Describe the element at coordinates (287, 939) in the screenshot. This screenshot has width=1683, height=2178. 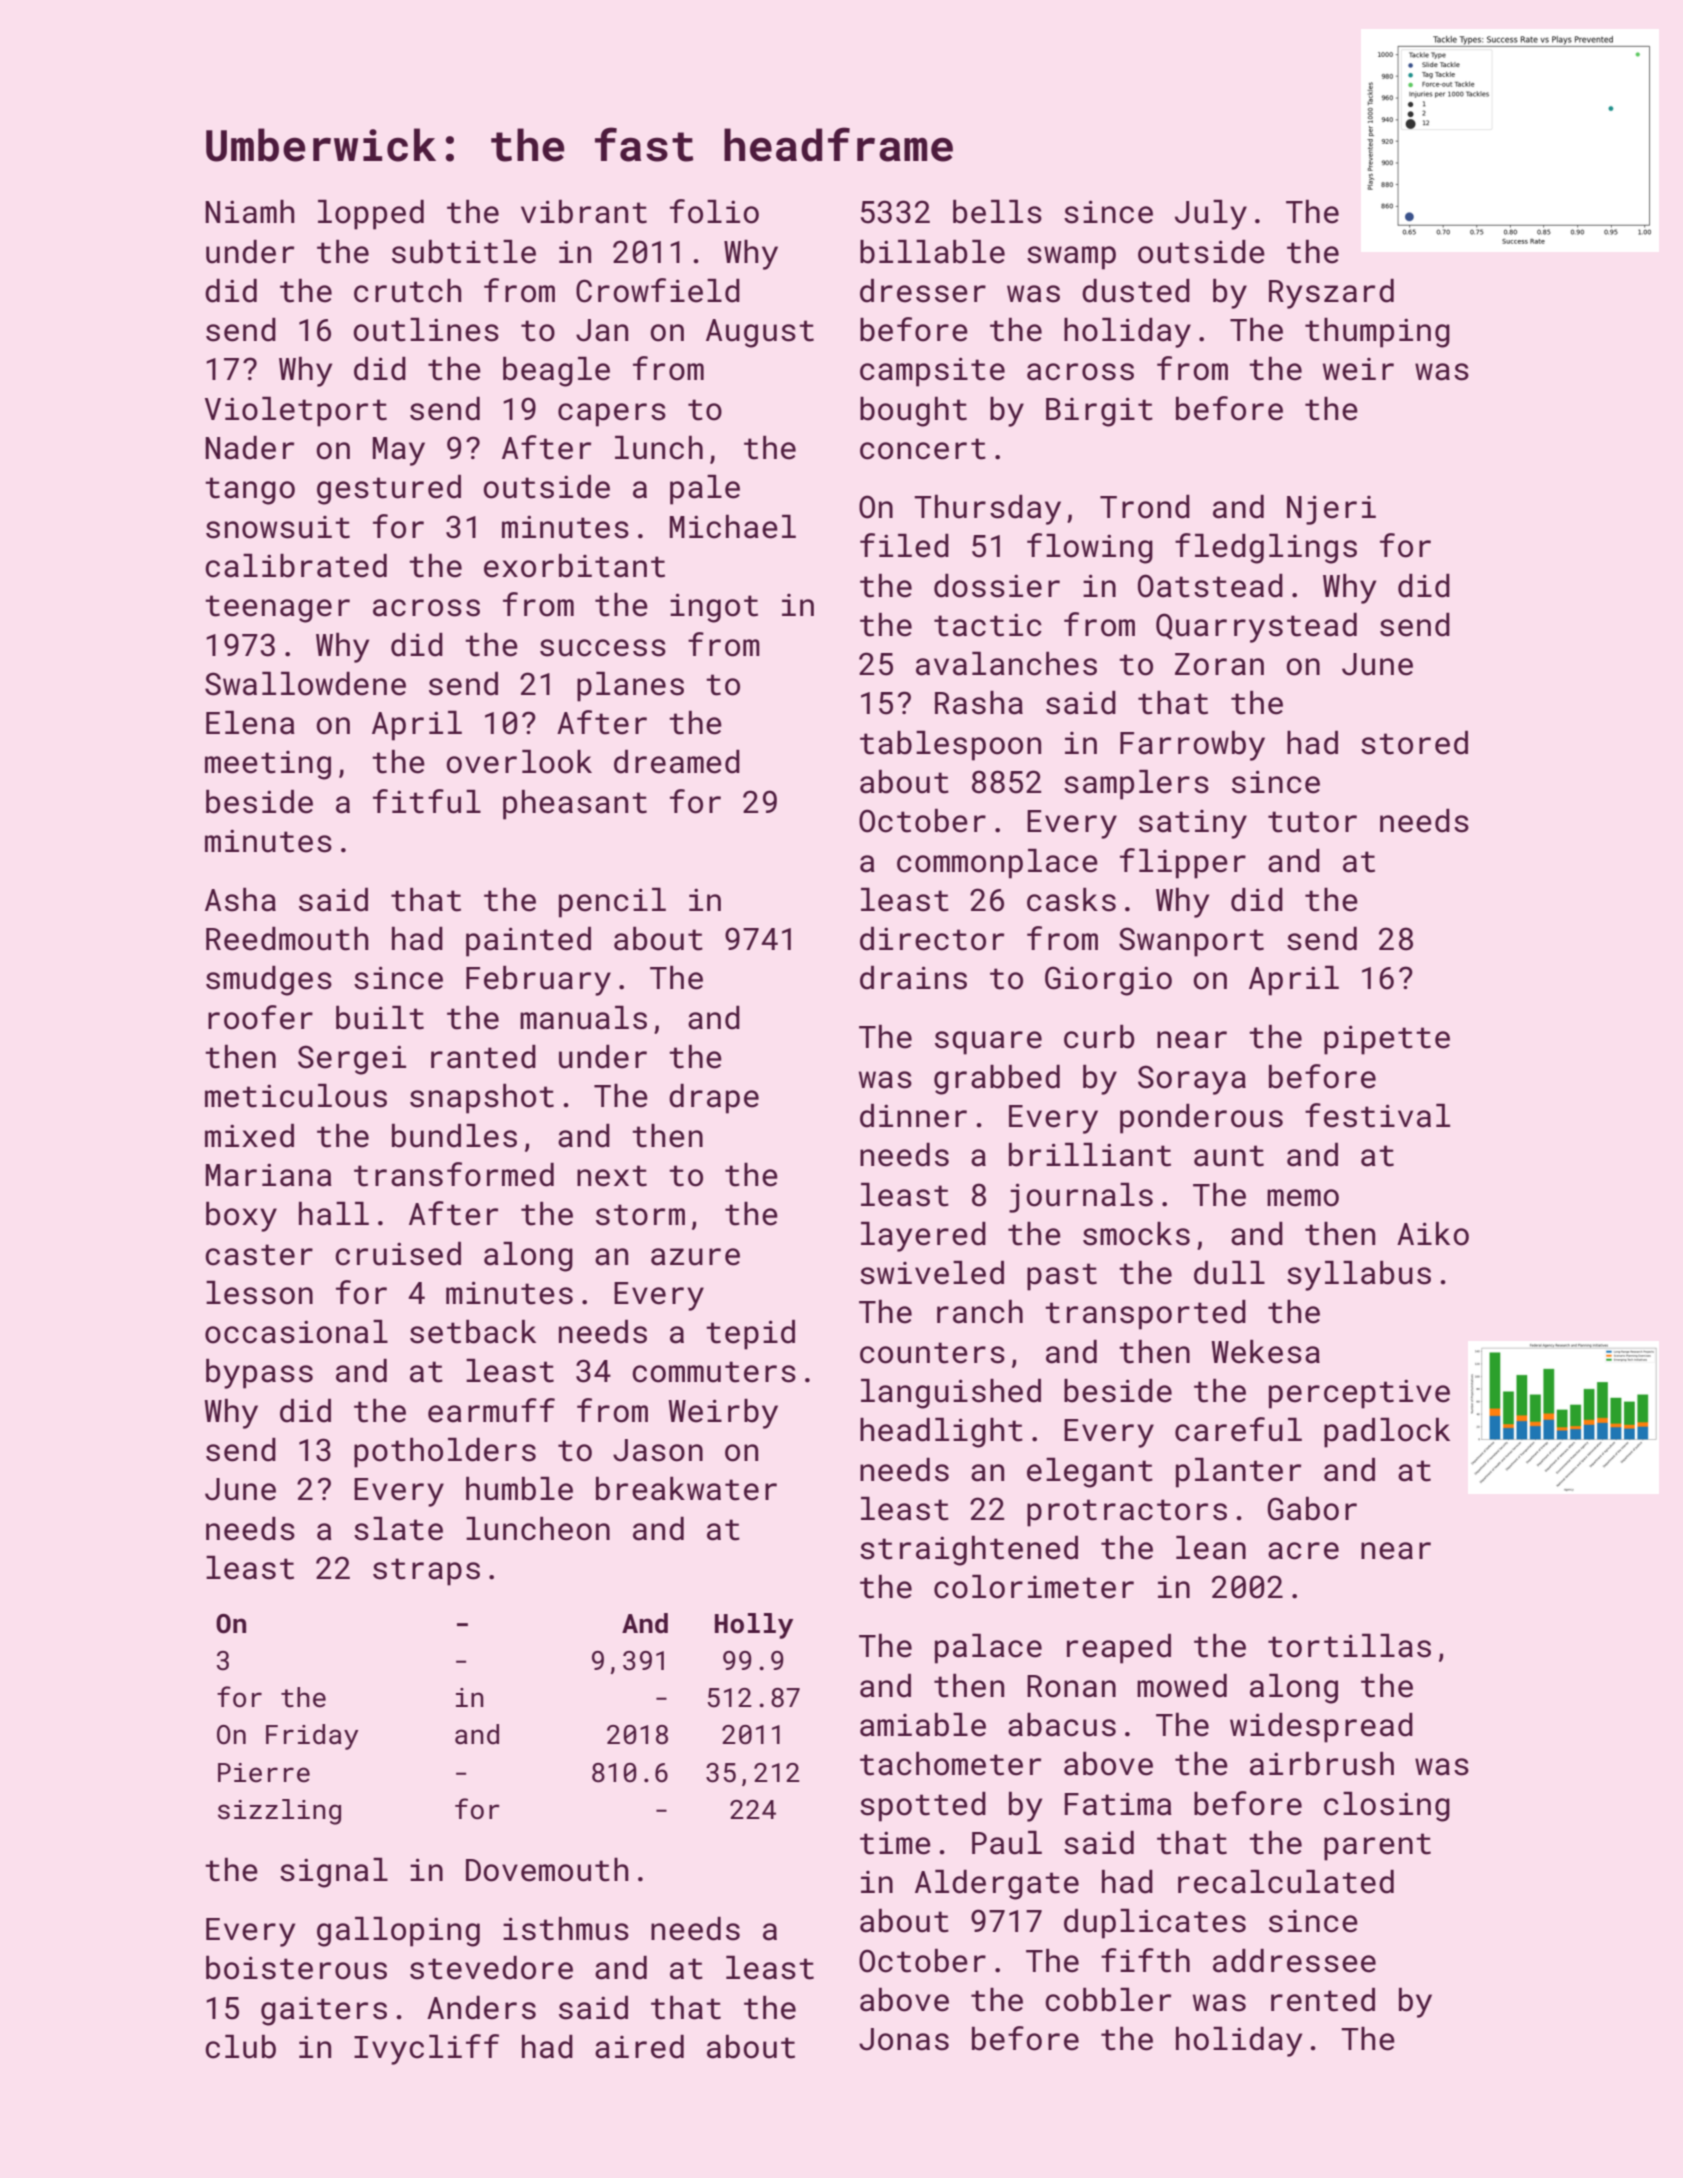
I see `Reedmouth` at that location.
